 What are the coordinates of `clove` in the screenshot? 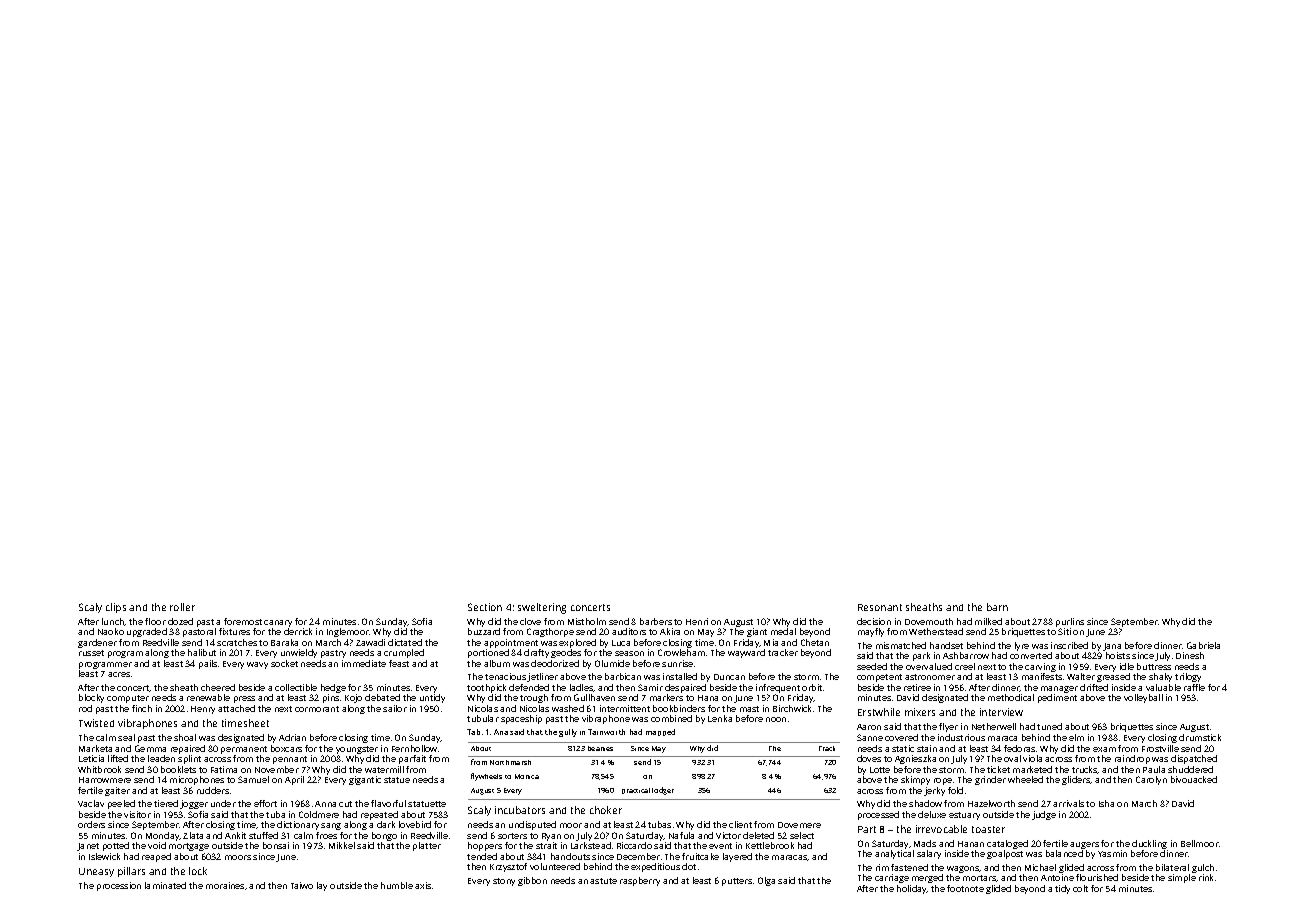 It's located at (530, 621).
